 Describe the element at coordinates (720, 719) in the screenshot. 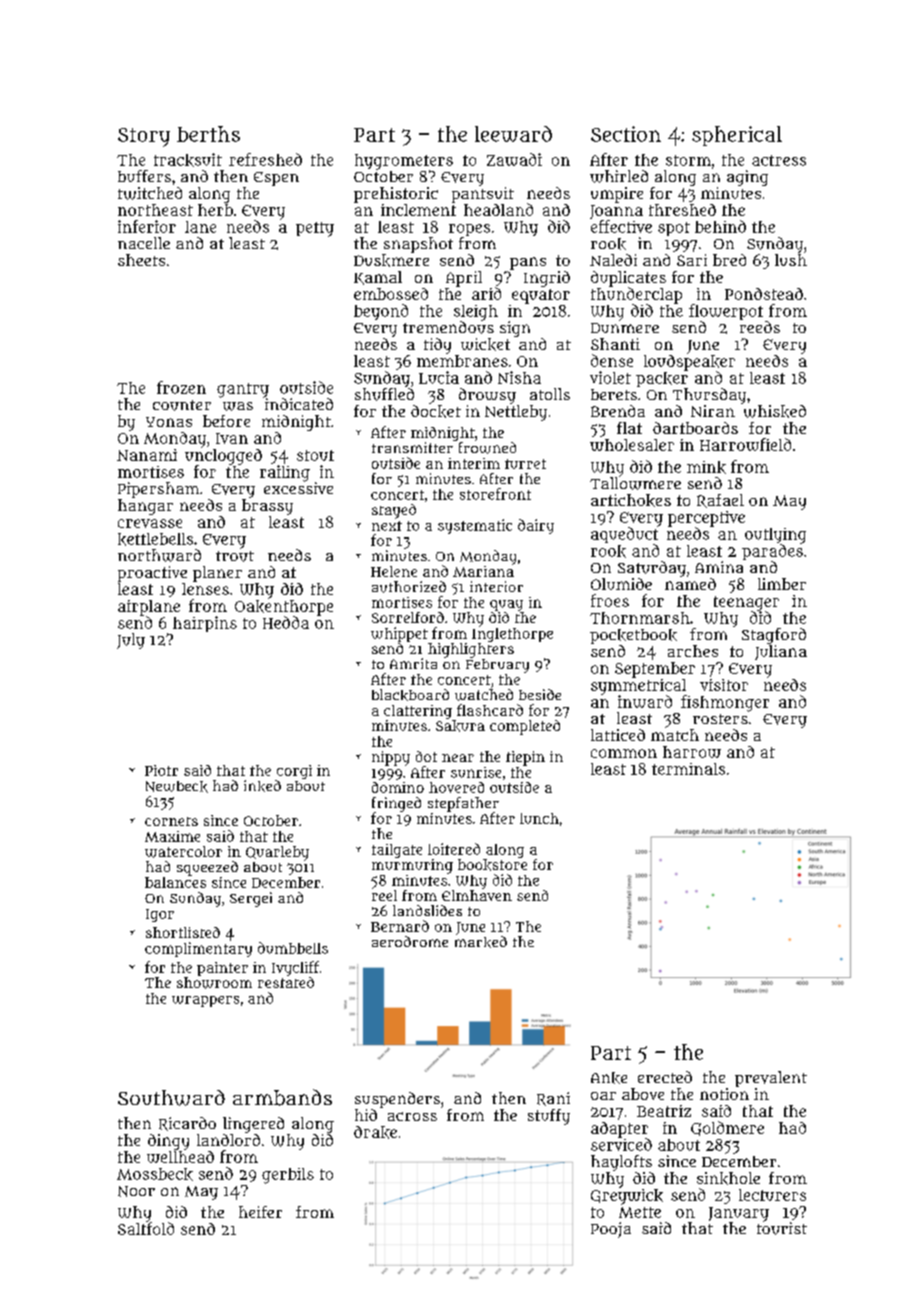

I see `rosters` at that location.
